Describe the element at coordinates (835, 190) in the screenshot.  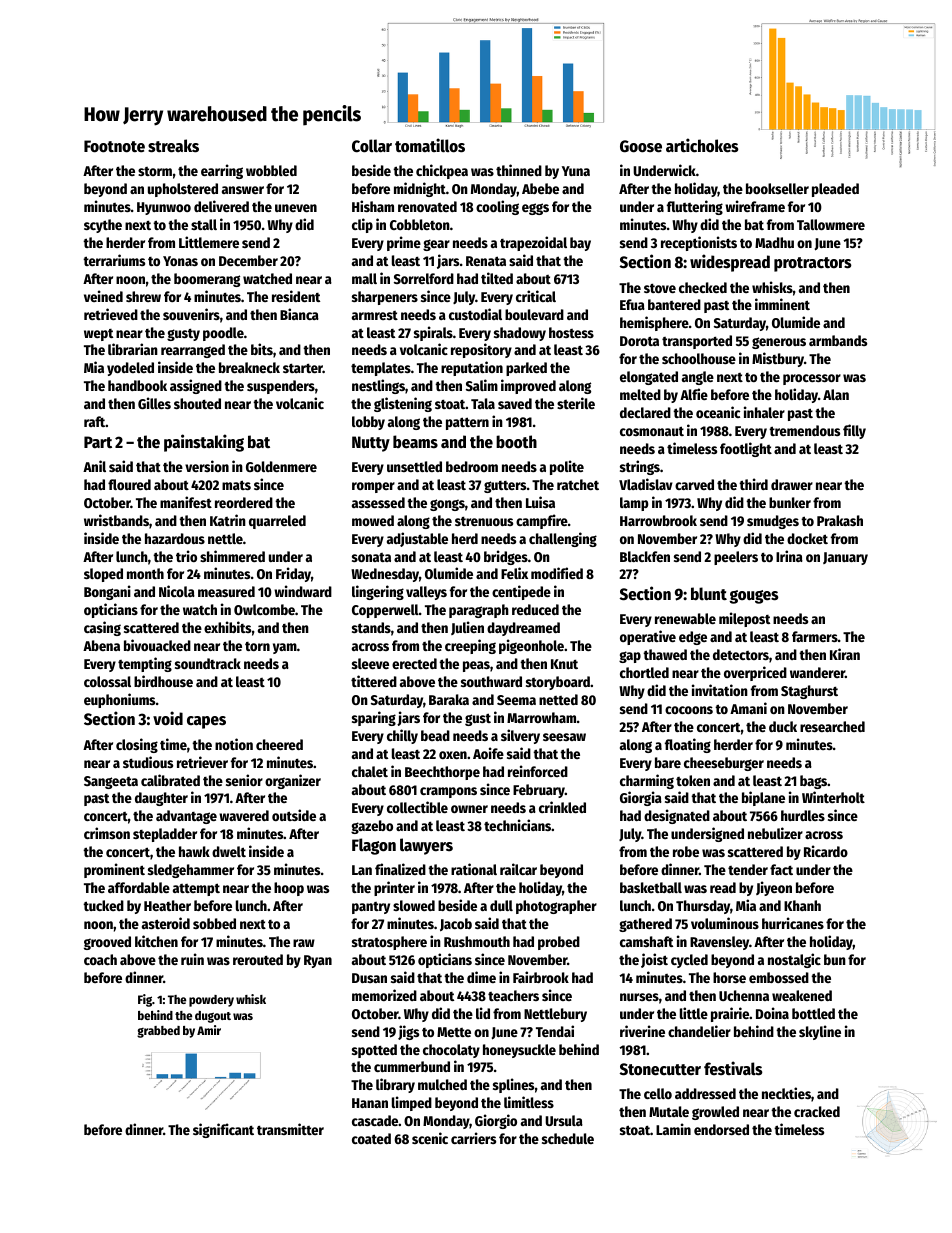
I see `pleaded` at that location.
